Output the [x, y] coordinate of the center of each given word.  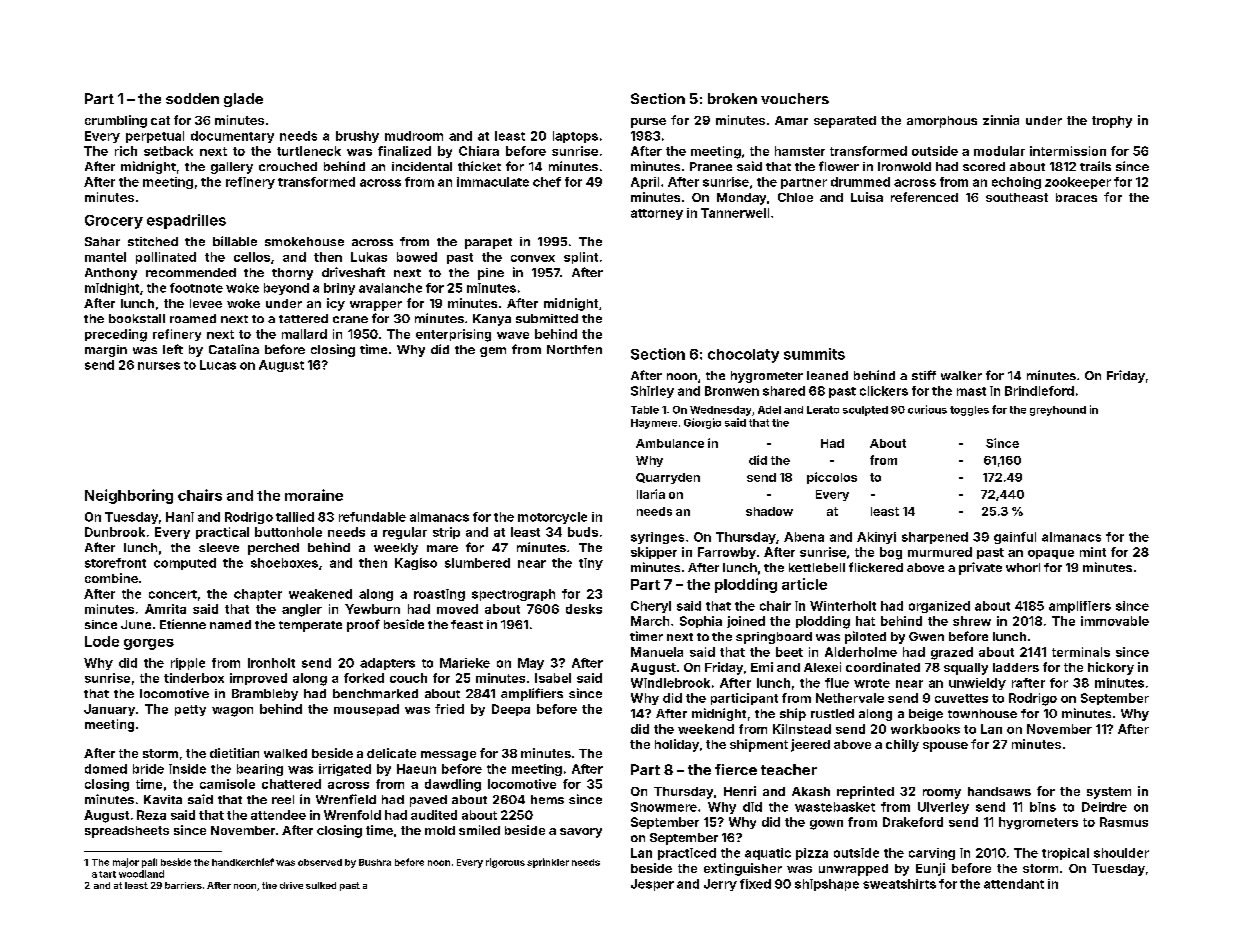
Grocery [114, 222]
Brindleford [1039, 391]
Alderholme [861, 652]
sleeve [219, 547]
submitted [547, 318]
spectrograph [513, 595]
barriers [183, 885]
